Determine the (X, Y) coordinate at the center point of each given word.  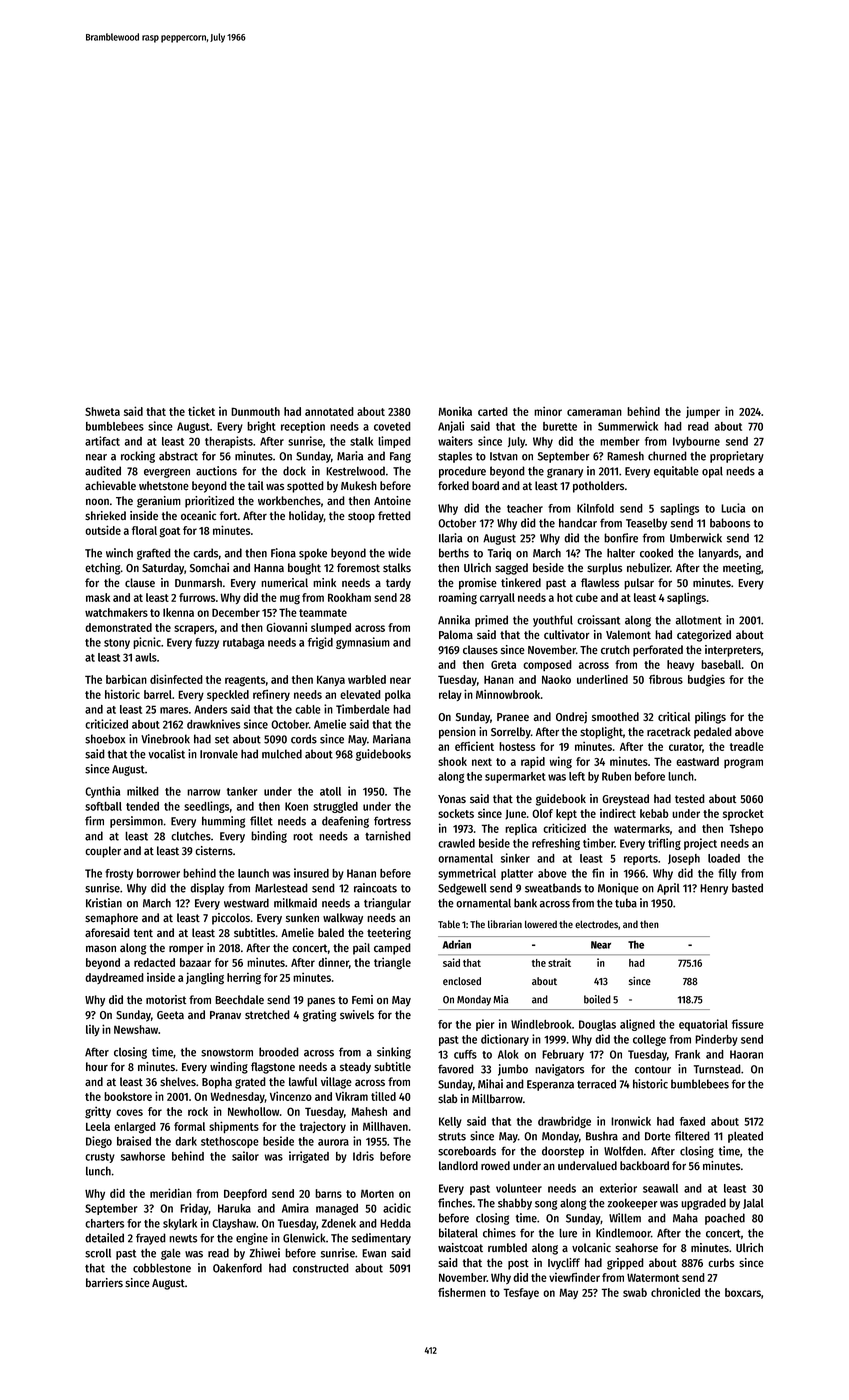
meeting (742, 569)
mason (101, 948)
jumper (703, 412)
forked (453, 486)
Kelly (450, 1122)
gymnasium (363, 643)
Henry (714, 889)
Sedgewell (462, 889)
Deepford (245, 1194)
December (236, 612)
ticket (201, 411)
